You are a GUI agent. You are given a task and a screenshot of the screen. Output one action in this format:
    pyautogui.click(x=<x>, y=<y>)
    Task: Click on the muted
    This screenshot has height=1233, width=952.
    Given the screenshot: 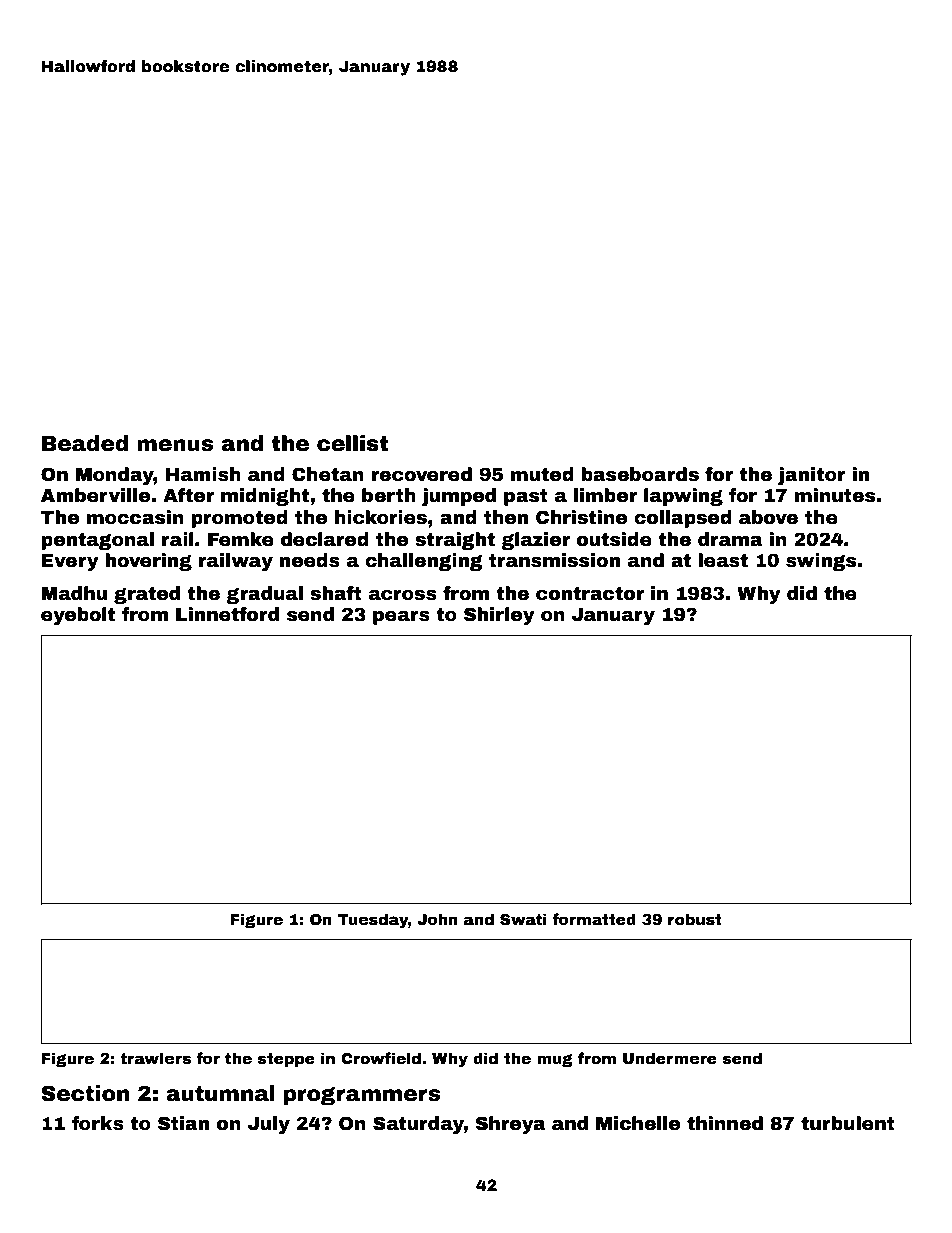 What is the action you would take?
    pyautogui.click(x=542, y=474)
